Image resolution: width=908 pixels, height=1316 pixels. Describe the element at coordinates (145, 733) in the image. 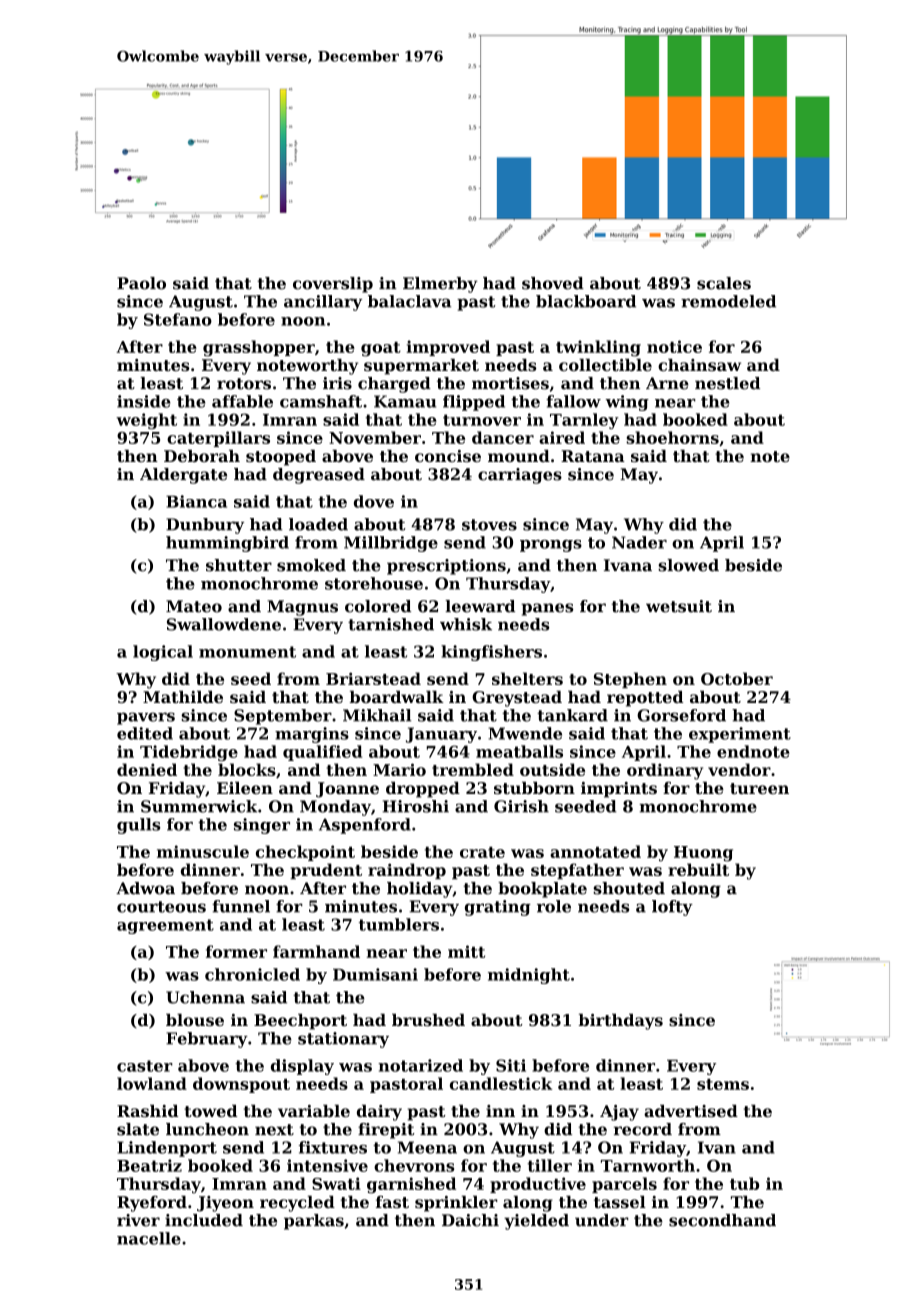

I see `edited` at that location.
